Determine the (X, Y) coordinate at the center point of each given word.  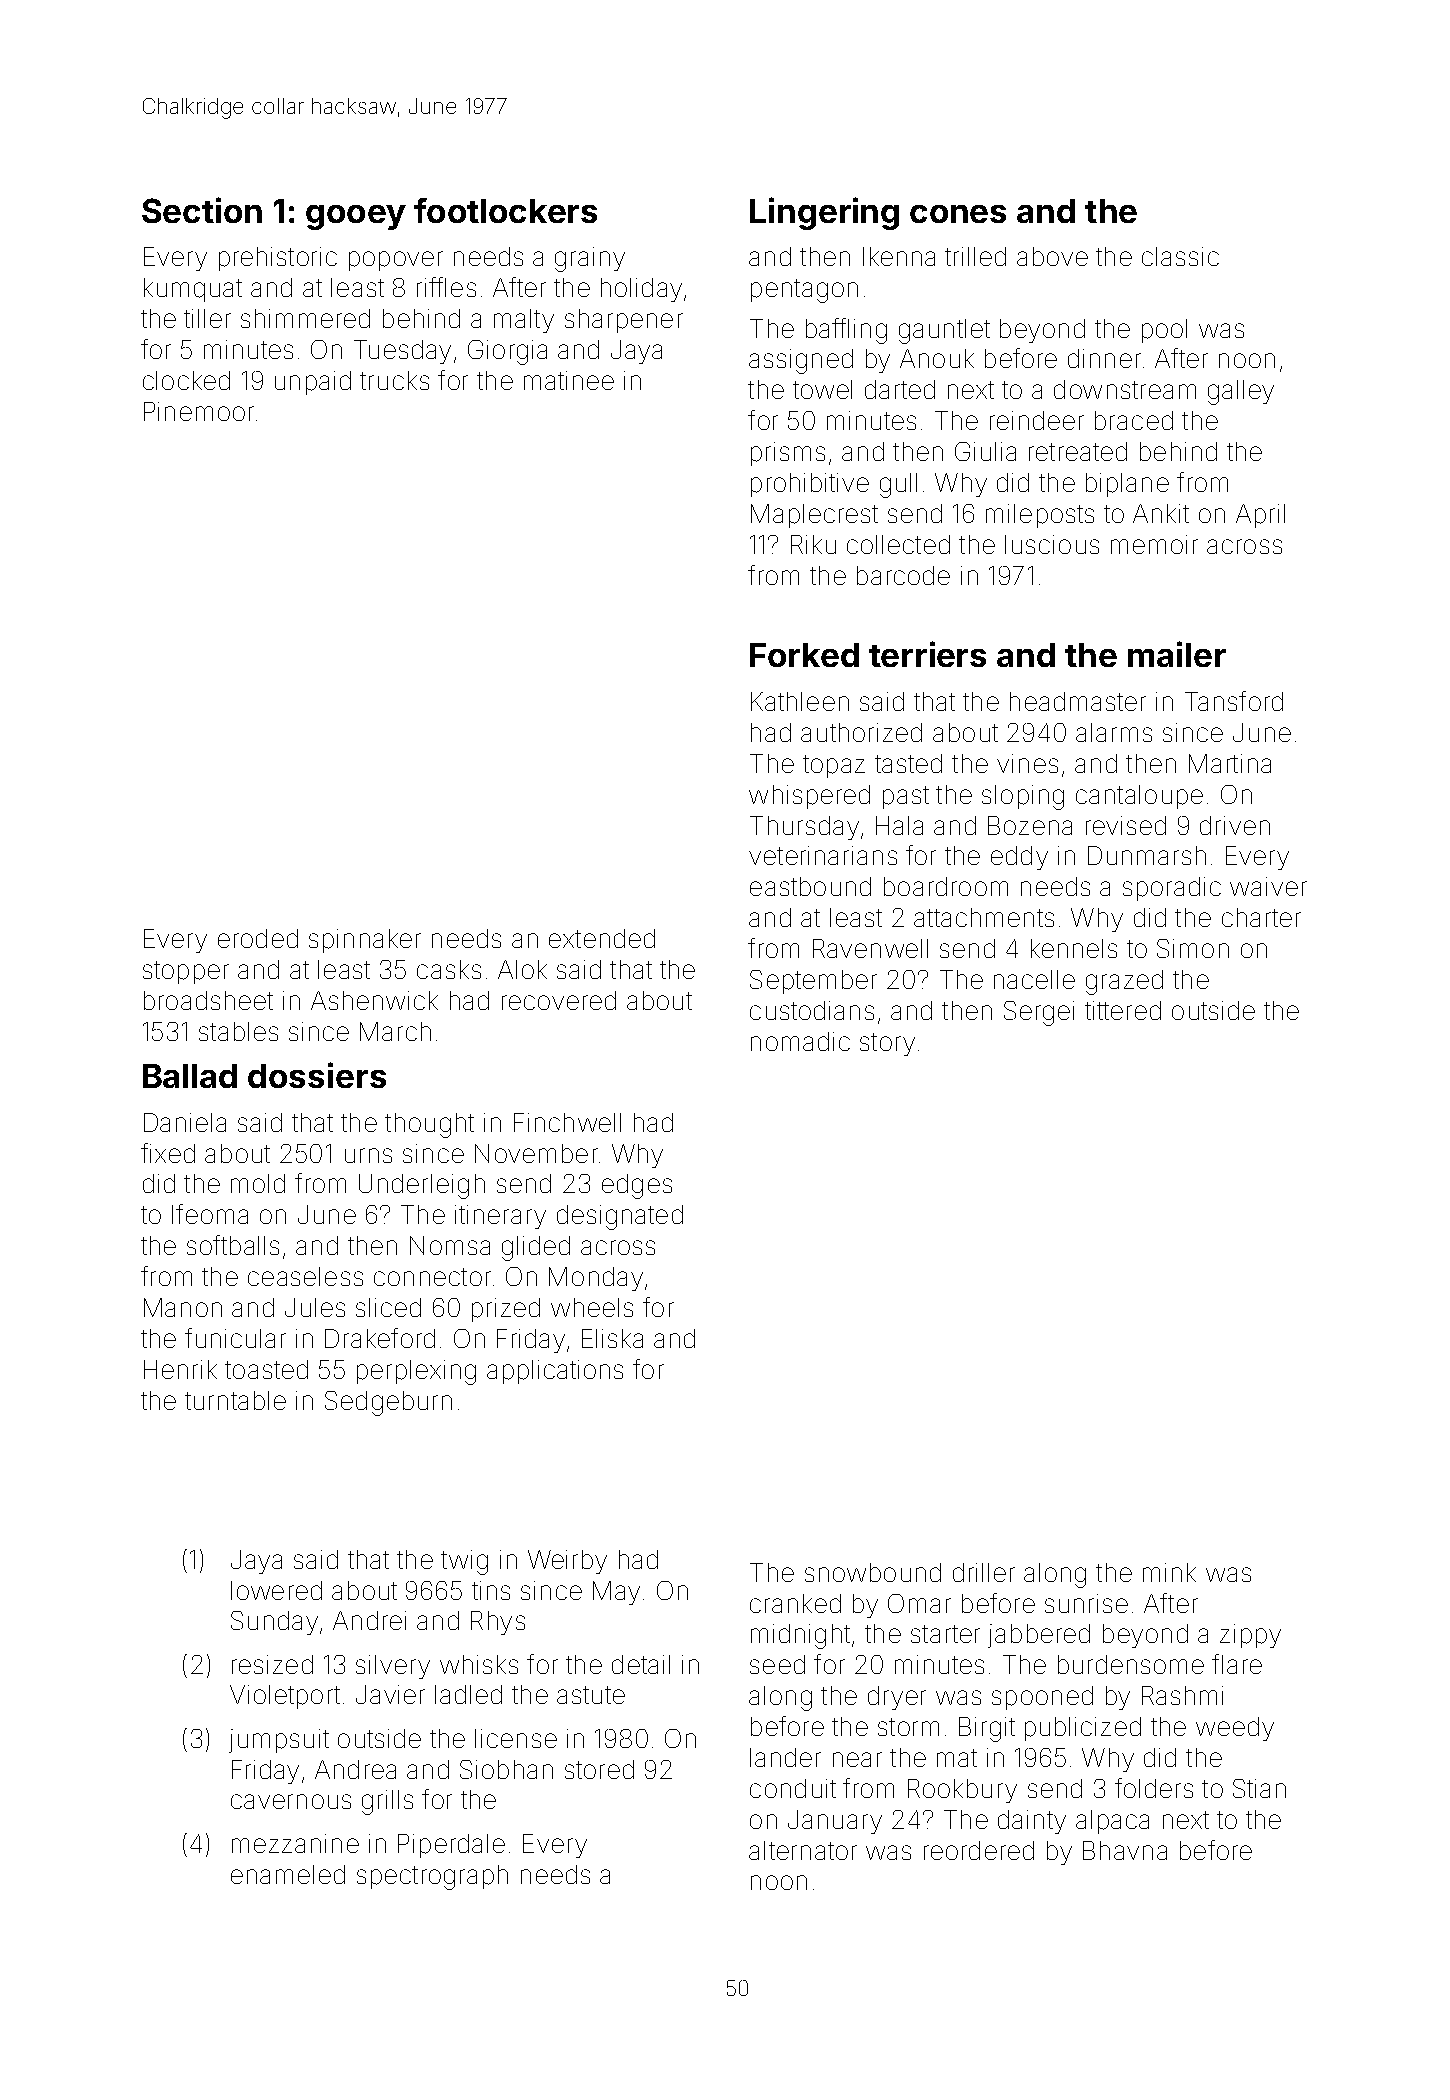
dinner (1104, 358)
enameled (288, 1874)
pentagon (804, 291)
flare (1237, 1664)
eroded (258, 938)
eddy (1019, 858)
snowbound (873, 1572)
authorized (861, 732)
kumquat (193, 290)
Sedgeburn (388, 1403)
